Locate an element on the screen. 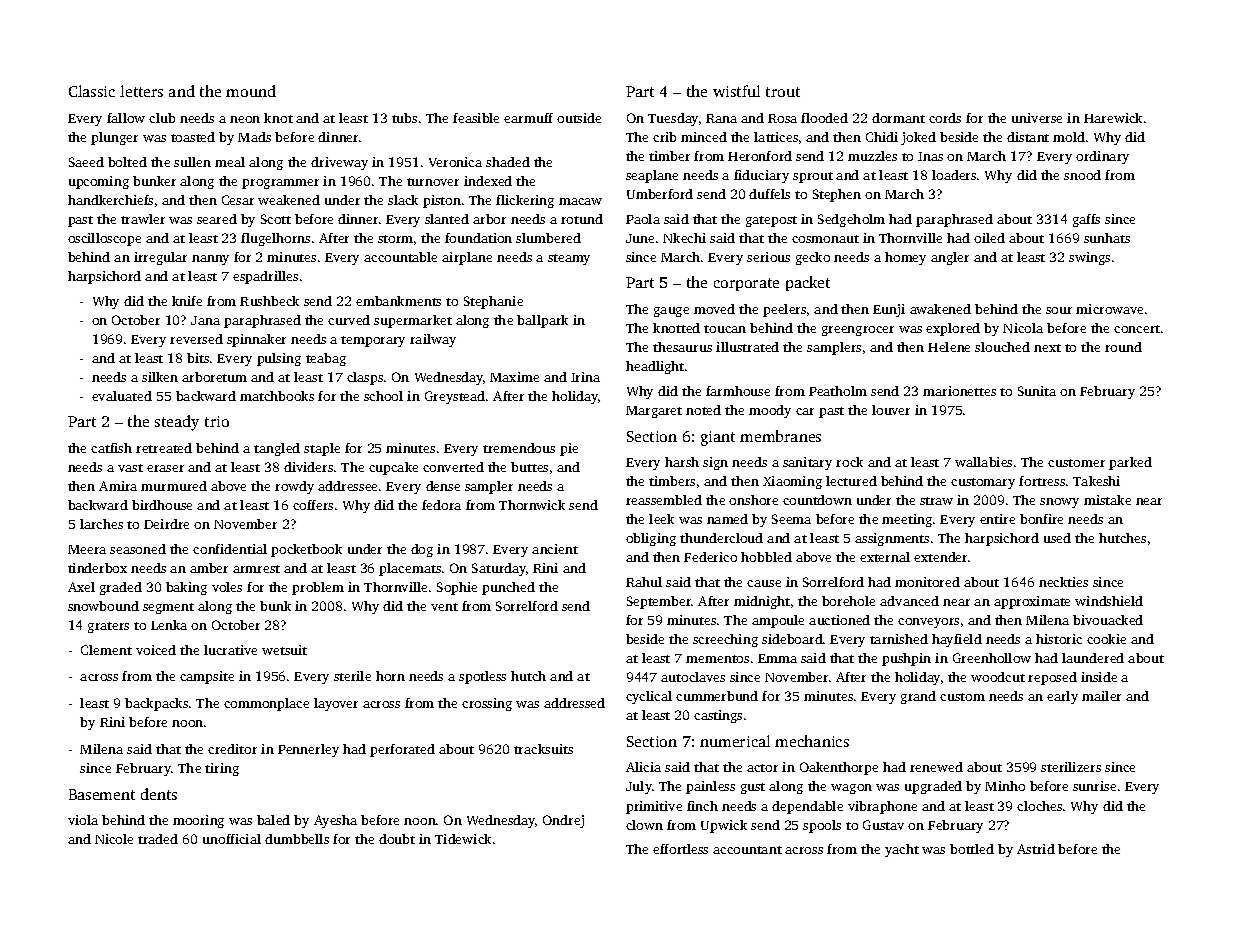 This screenshot has width=1233, height=952. confidential is located at coordinates (230, 549).
